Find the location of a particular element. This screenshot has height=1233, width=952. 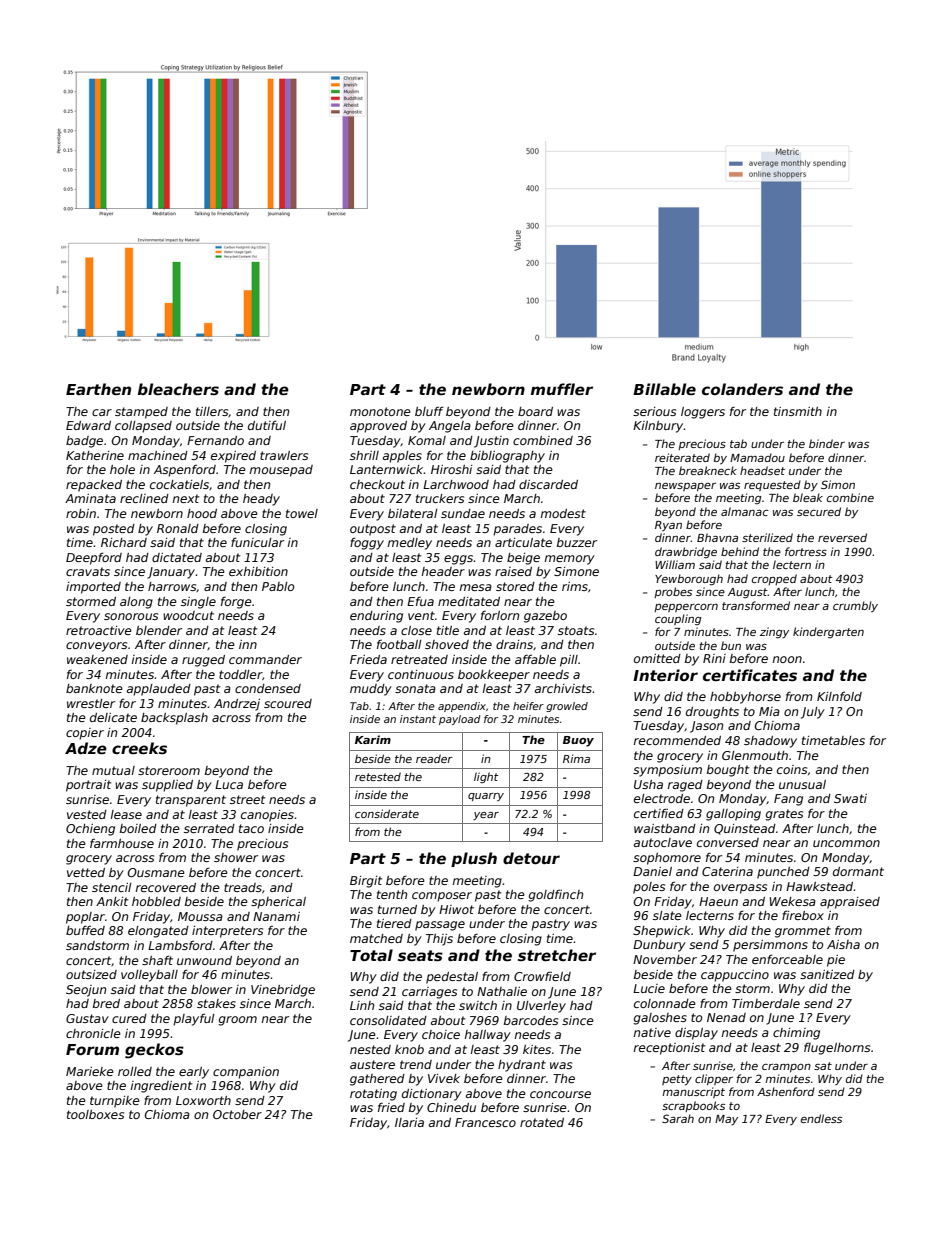

companion is located at coordinates (246, 1073).
